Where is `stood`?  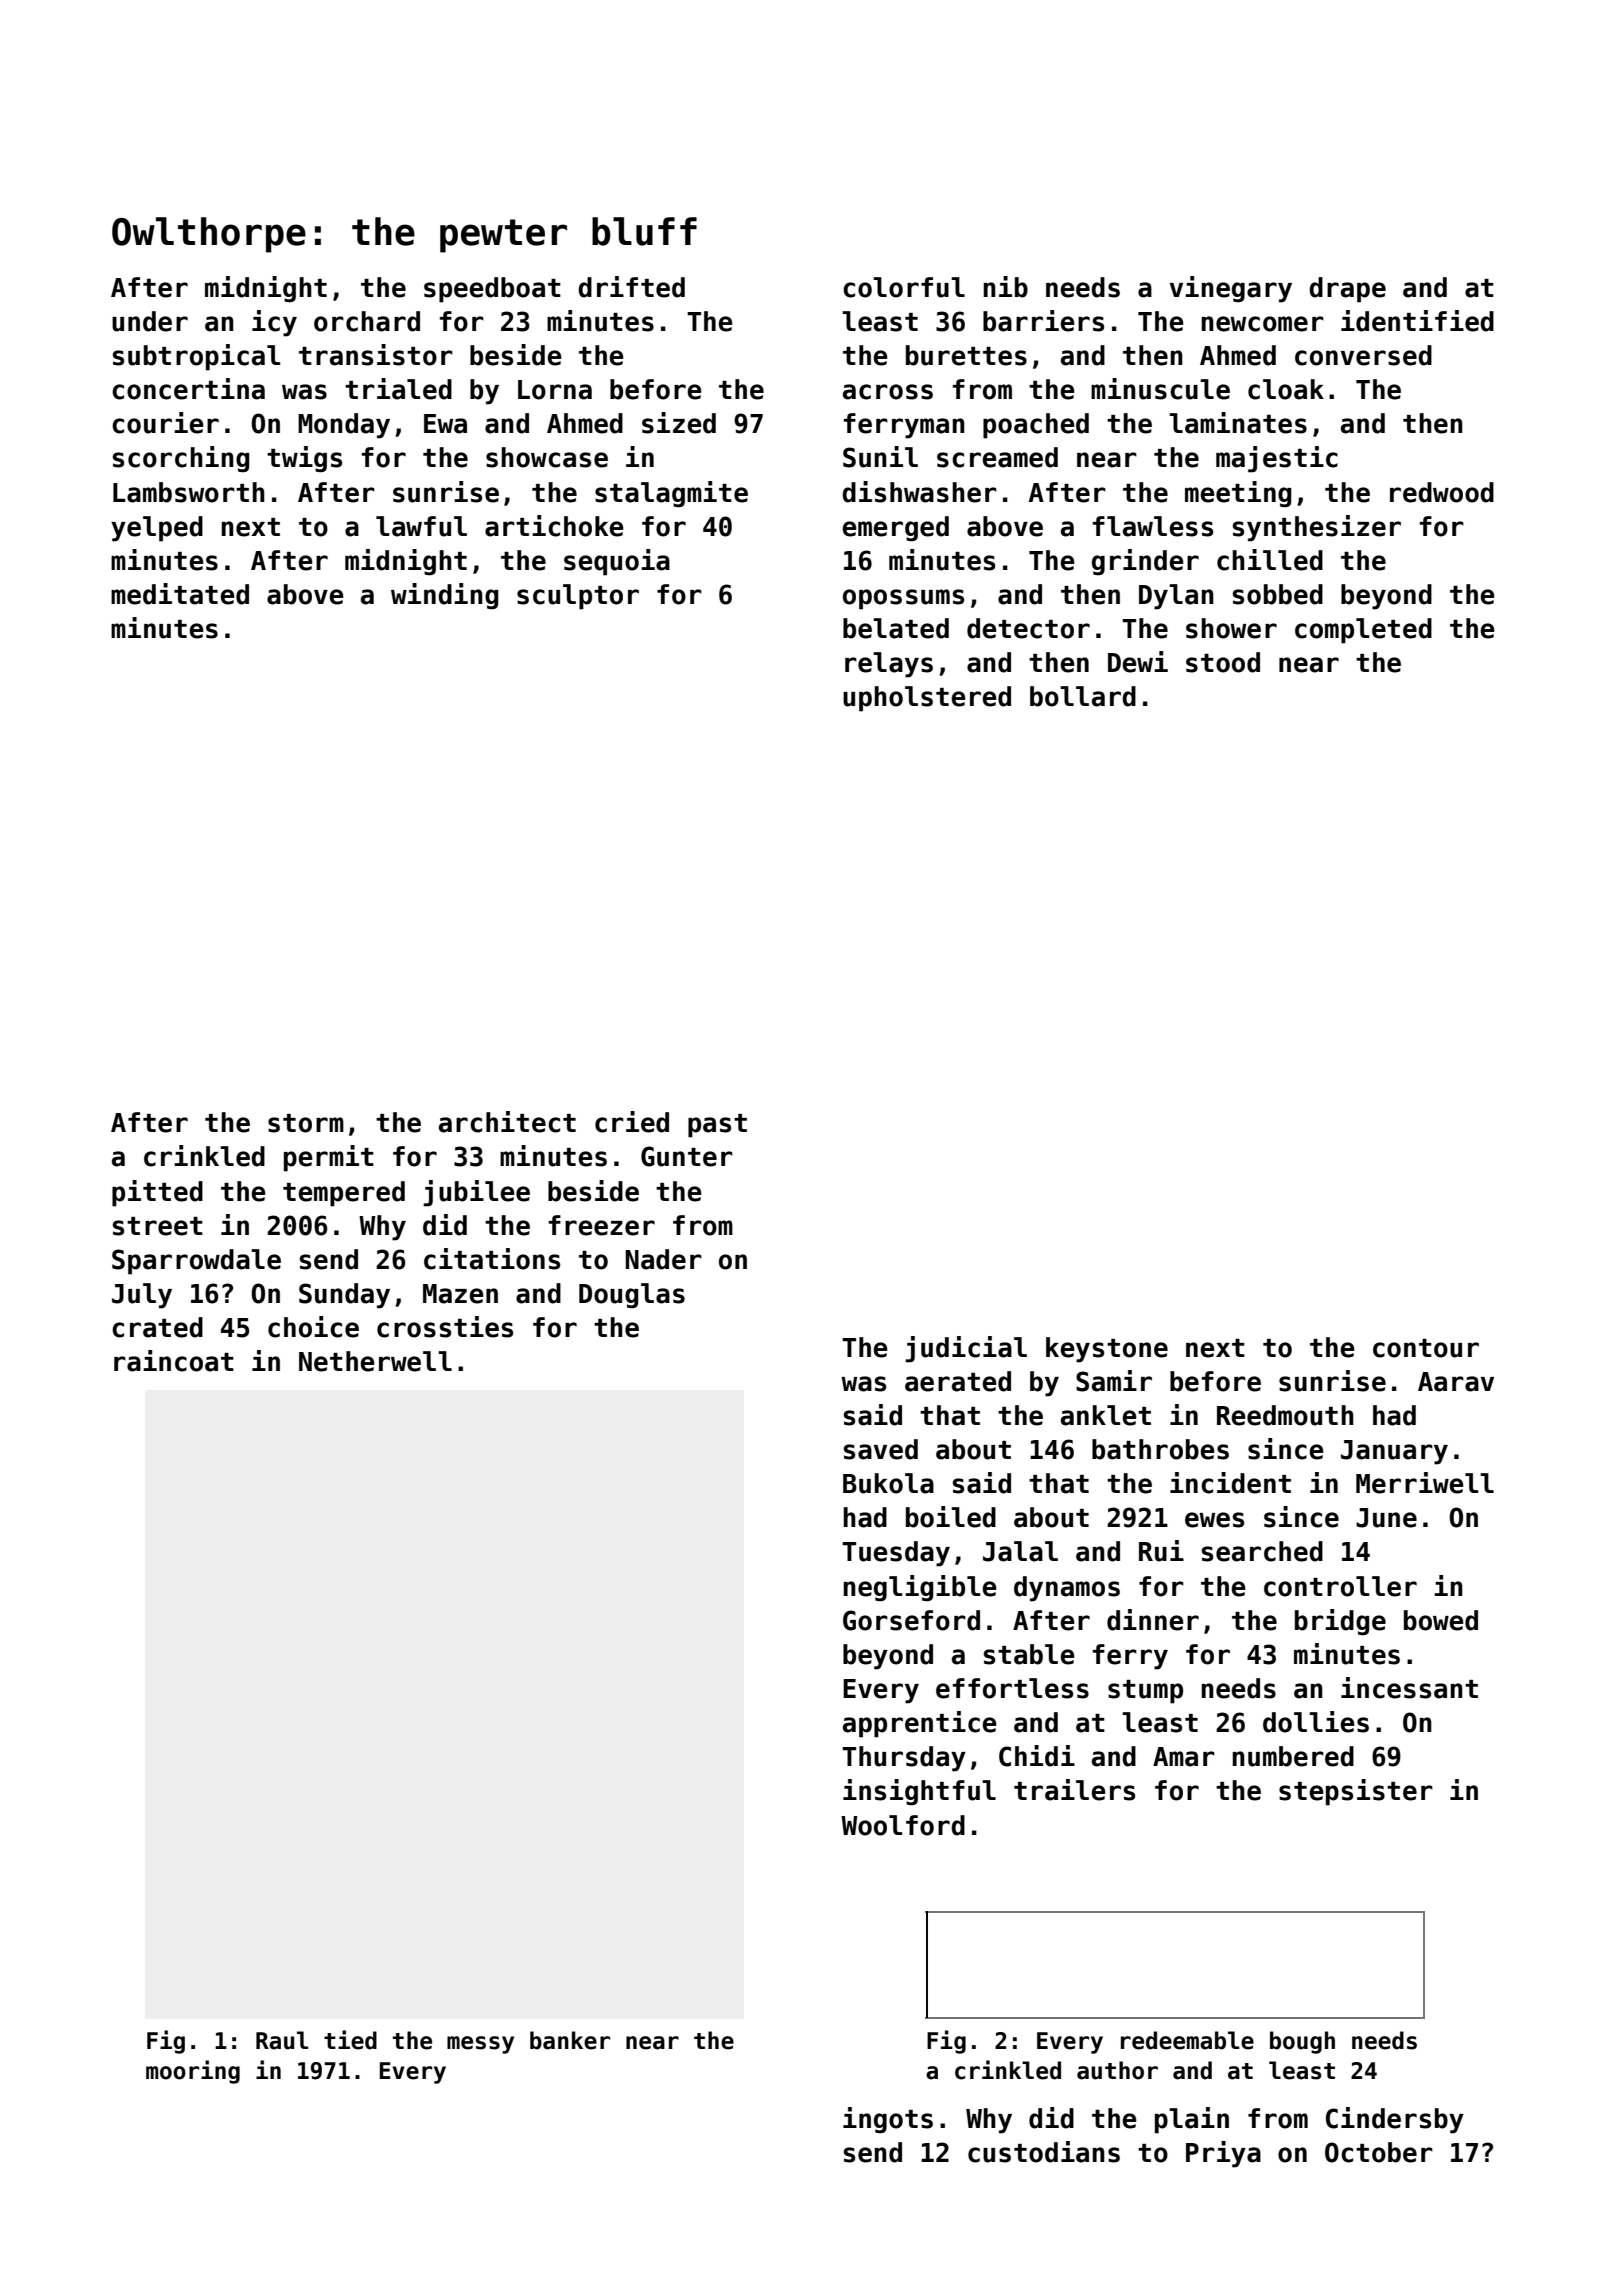
stood is located at coordinates (1223, 662).
